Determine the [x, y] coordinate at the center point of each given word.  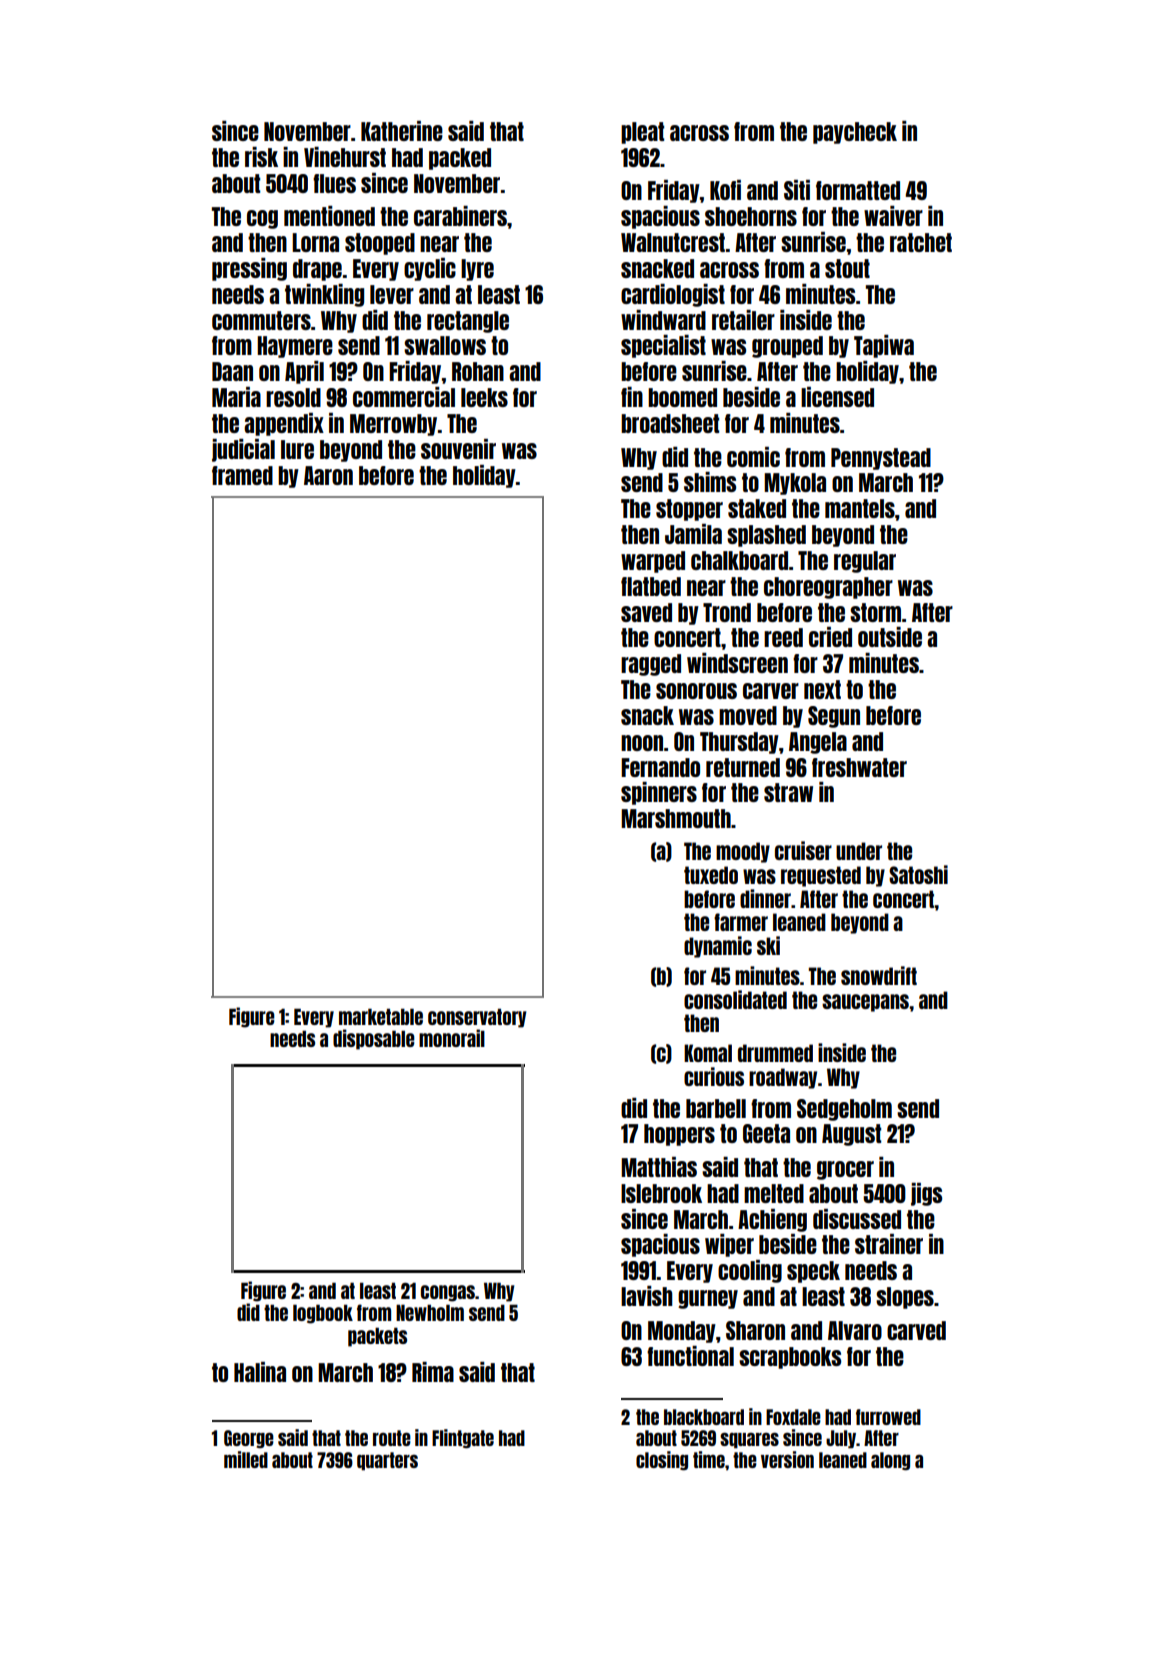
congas [448, 1293]
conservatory [477, 1018]
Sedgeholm [844, 1110]
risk [261, 157]
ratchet [921, 242]
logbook [323, 1314]
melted [774, 1193]
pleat [642, 133]
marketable [381, 1016]
